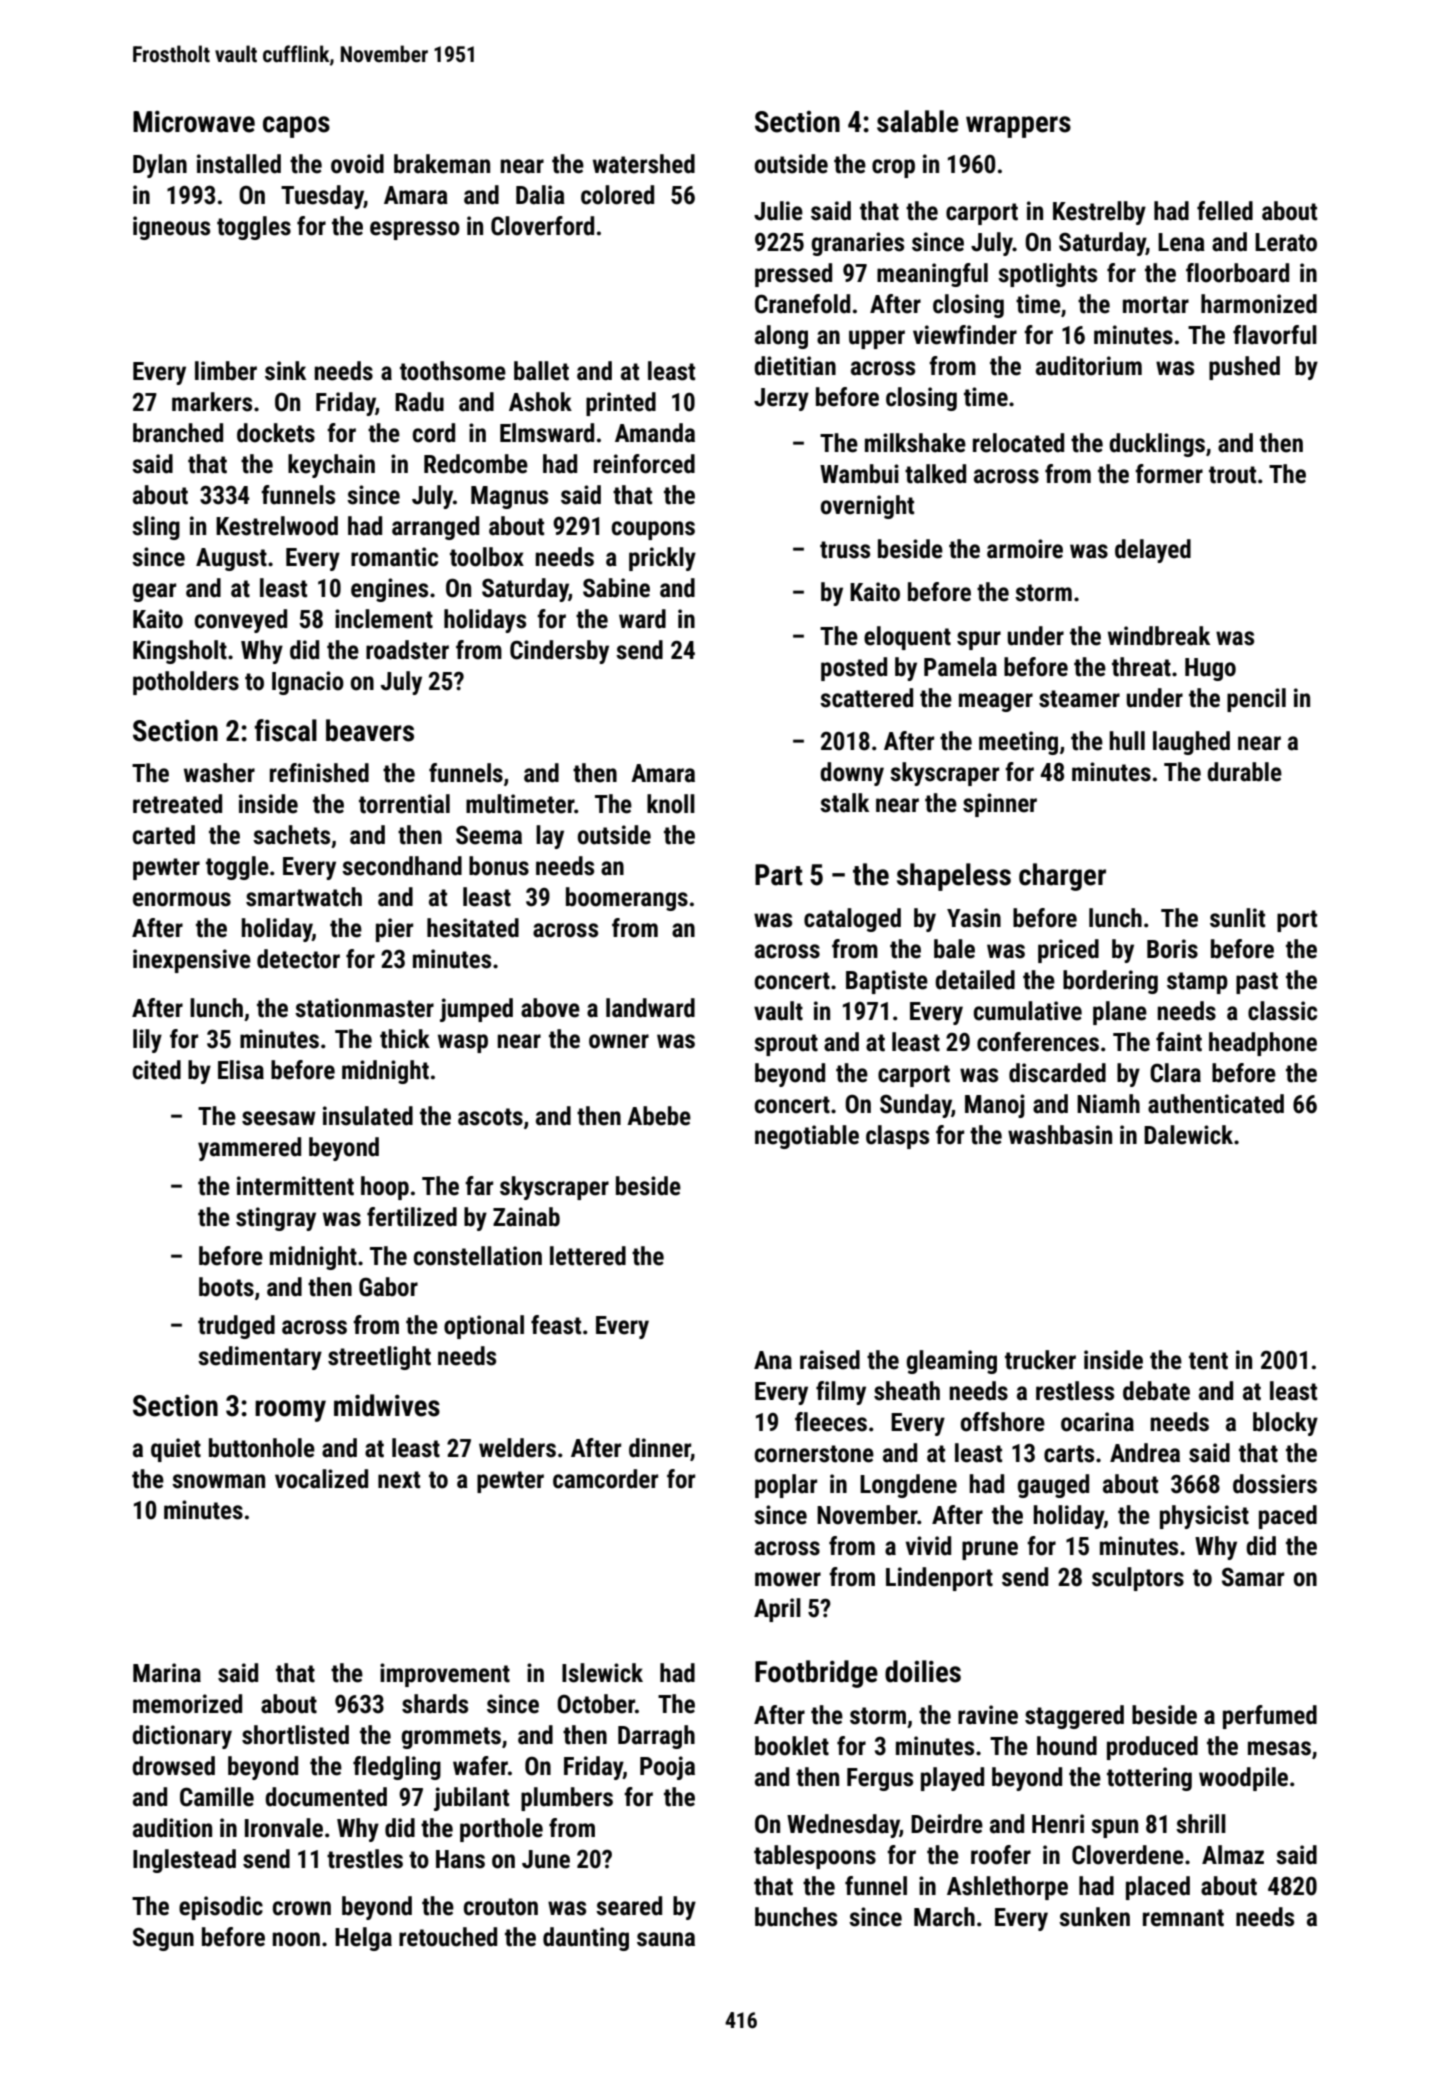 Image resolution: width=1450 pixels, height=2100 pixels. Describe the element at coordinates (291, 835) in the page. I see `sachets` at that location.
